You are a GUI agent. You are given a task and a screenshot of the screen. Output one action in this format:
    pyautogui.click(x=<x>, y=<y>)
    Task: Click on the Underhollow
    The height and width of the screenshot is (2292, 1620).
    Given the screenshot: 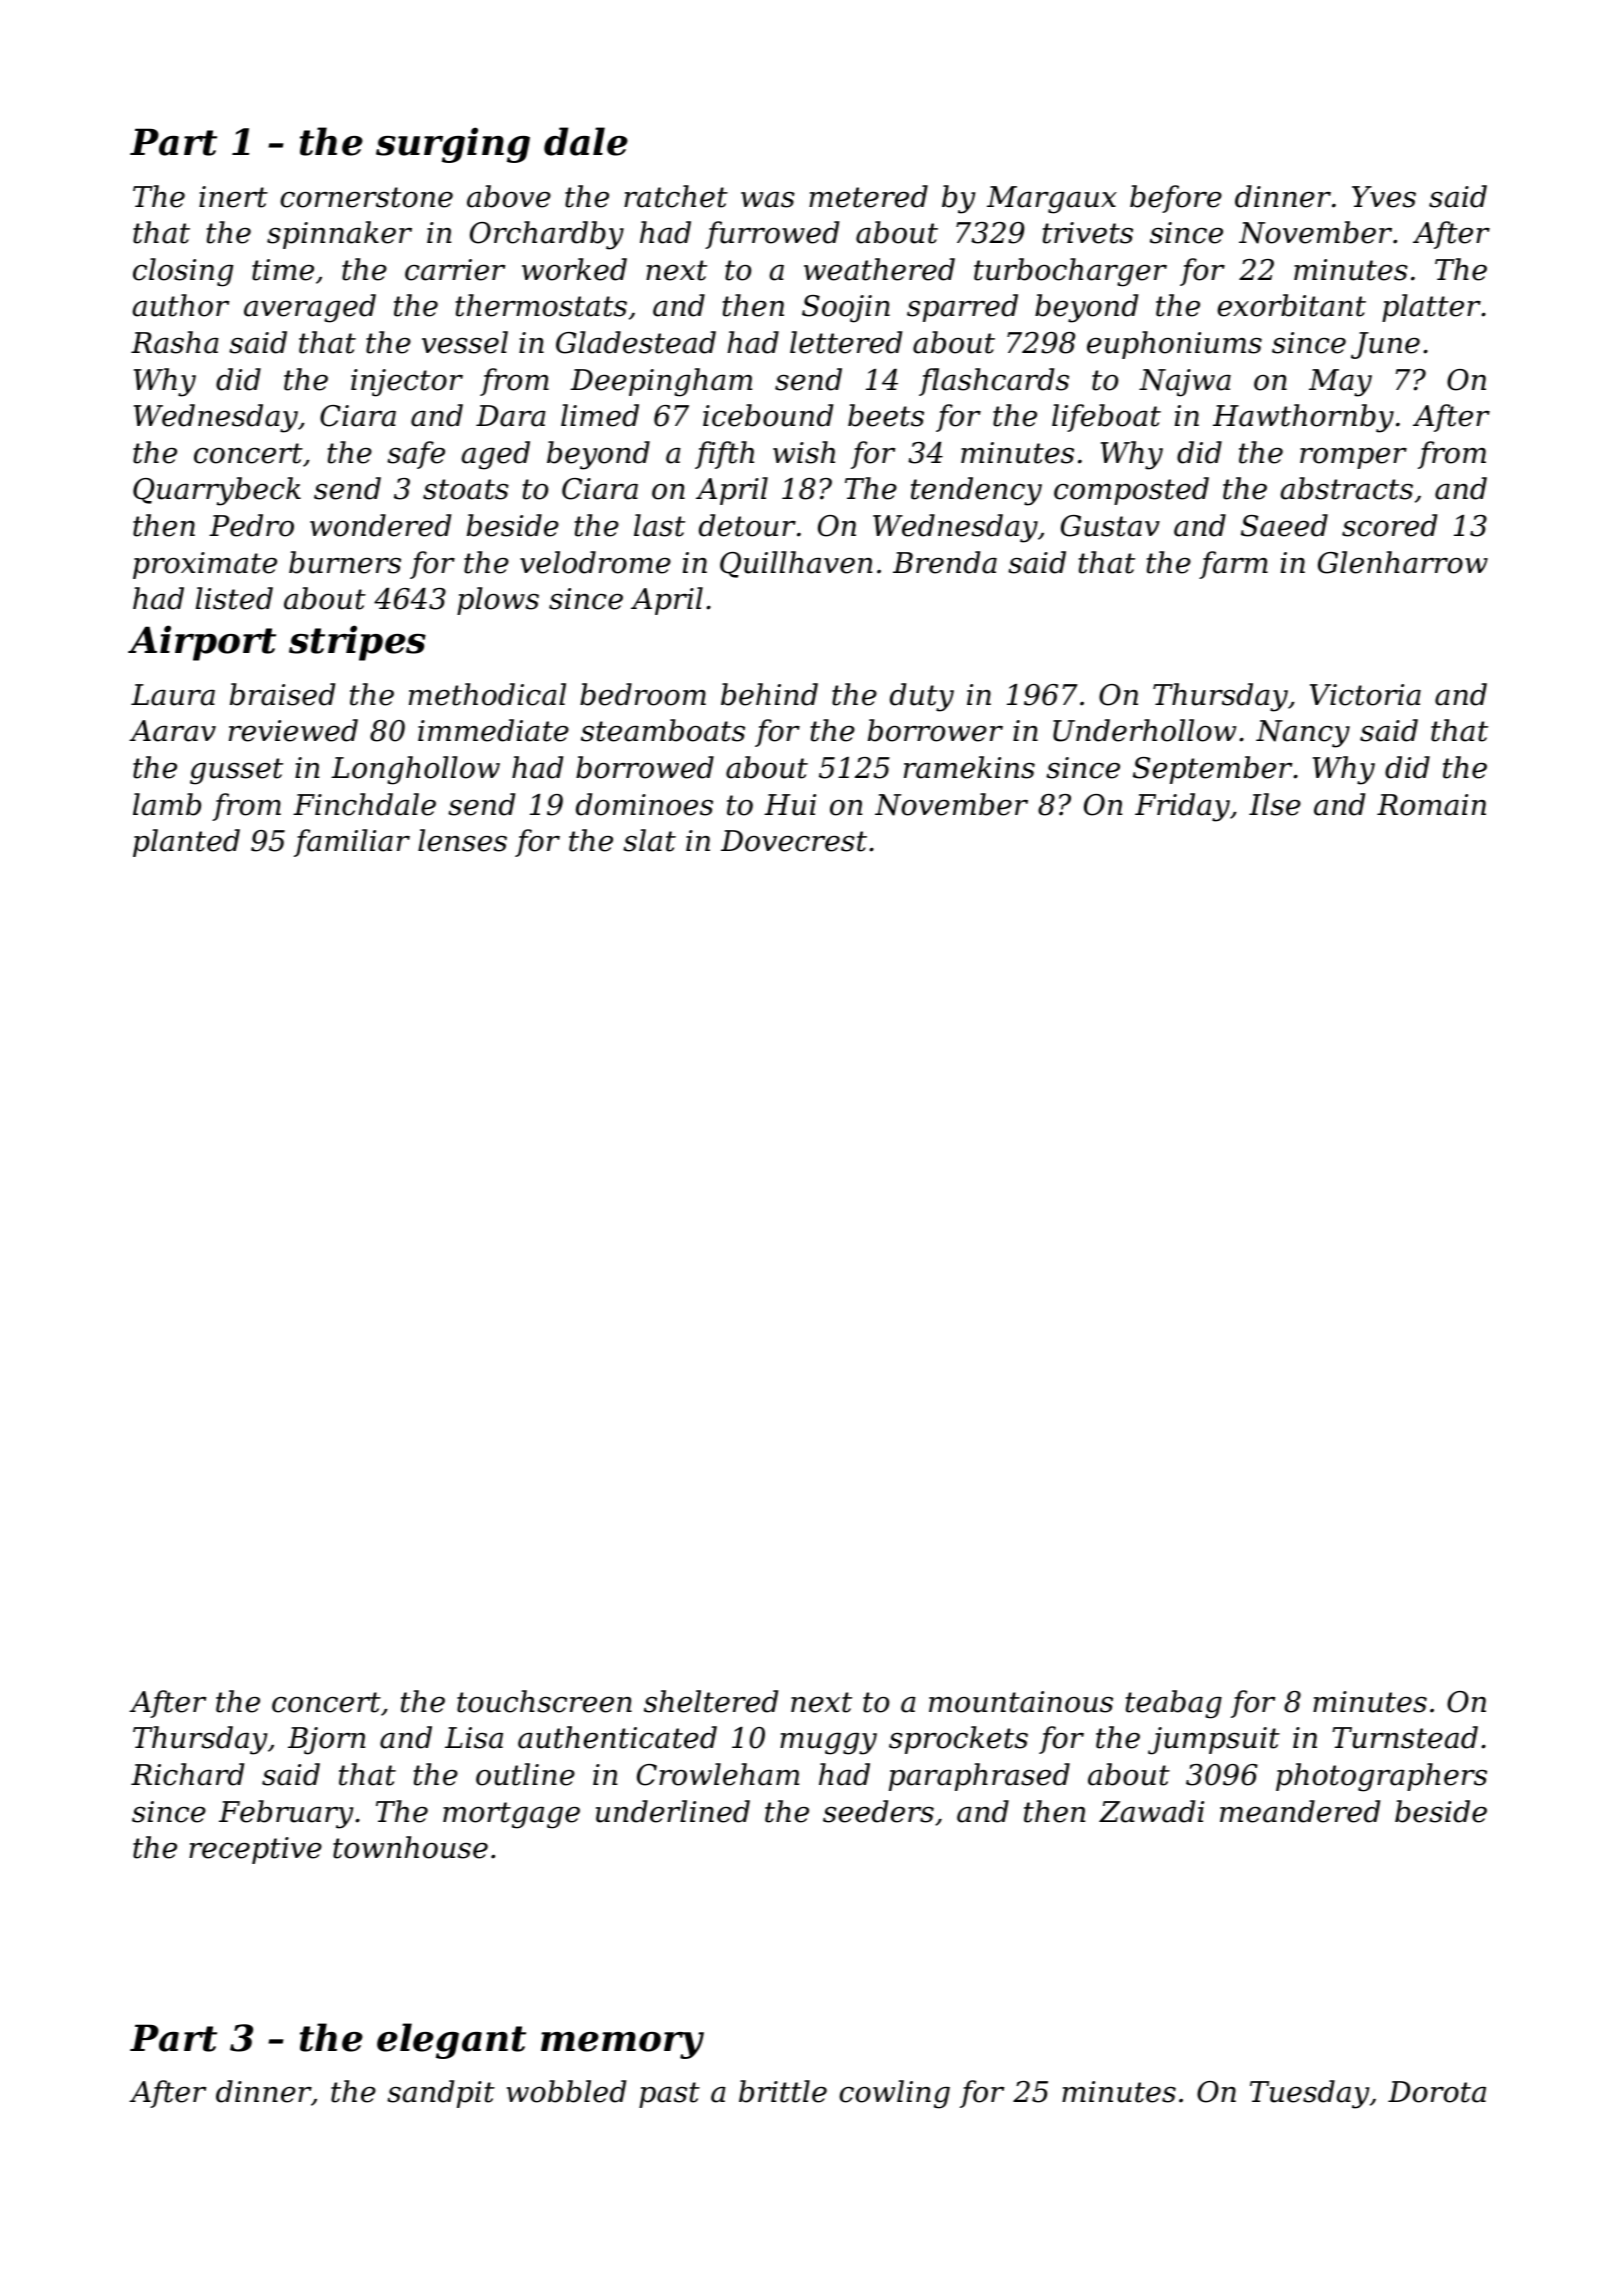 What is the action you would take?
    pyautogui.click(x=1144, y=730)
